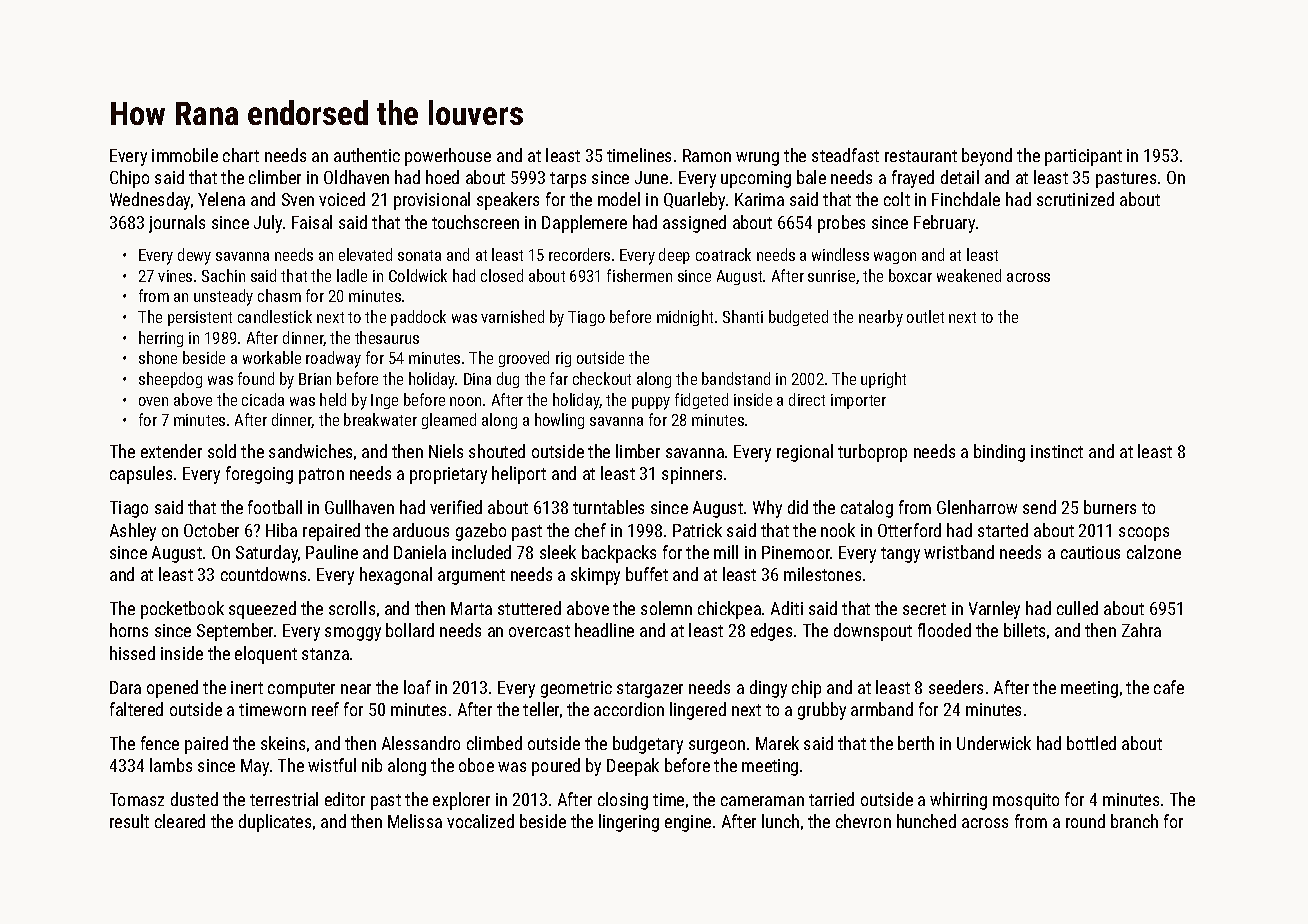 This image has width=1308, height=924. Describe the element at coordinates (1083, 157) in the image. I see `participant` at that location.
